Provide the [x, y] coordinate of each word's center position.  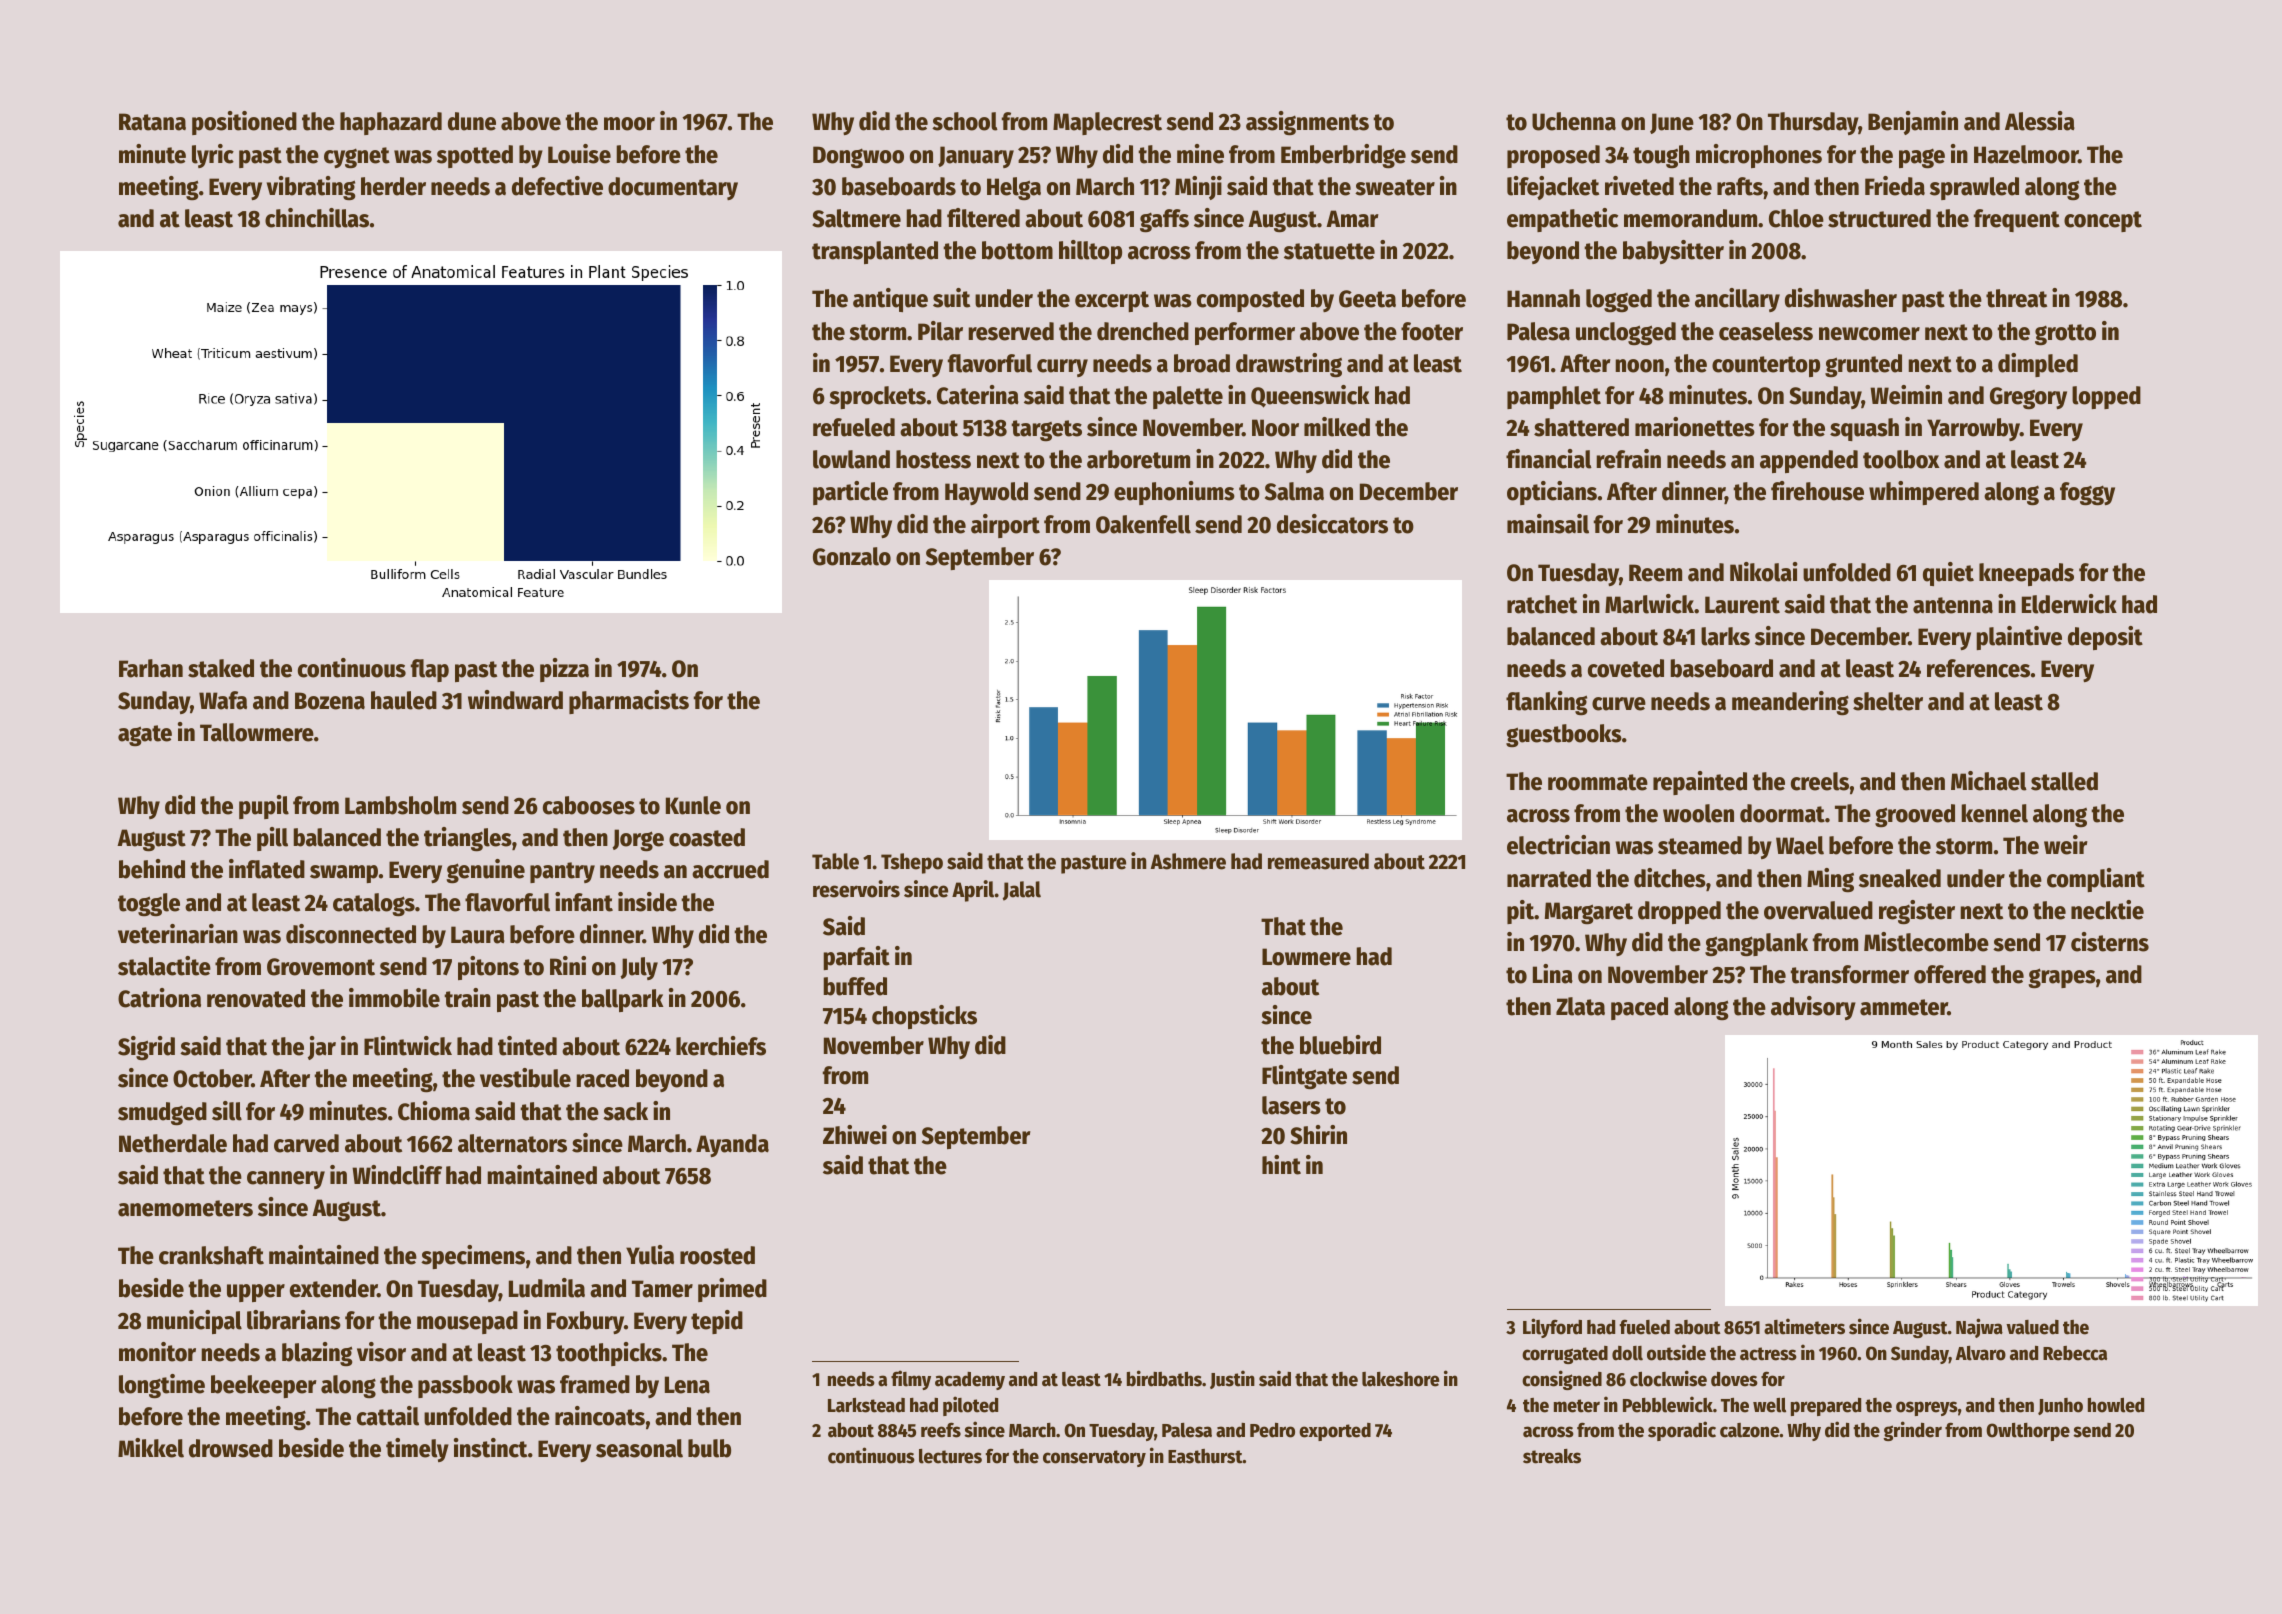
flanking [1546, 703]
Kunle [693, 805]
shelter [1888, 701]
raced [602, 1078]
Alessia [2040, 121]
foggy [2087, 494]
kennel [1994, 813]
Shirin [1318, 1135]
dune [472, 121]
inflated [267, 869]
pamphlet [1554, 397]
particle [850, 493]
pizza [564, 670]
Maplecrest [1107, 123]
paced [1639, 1008]
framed [595, 1384]
